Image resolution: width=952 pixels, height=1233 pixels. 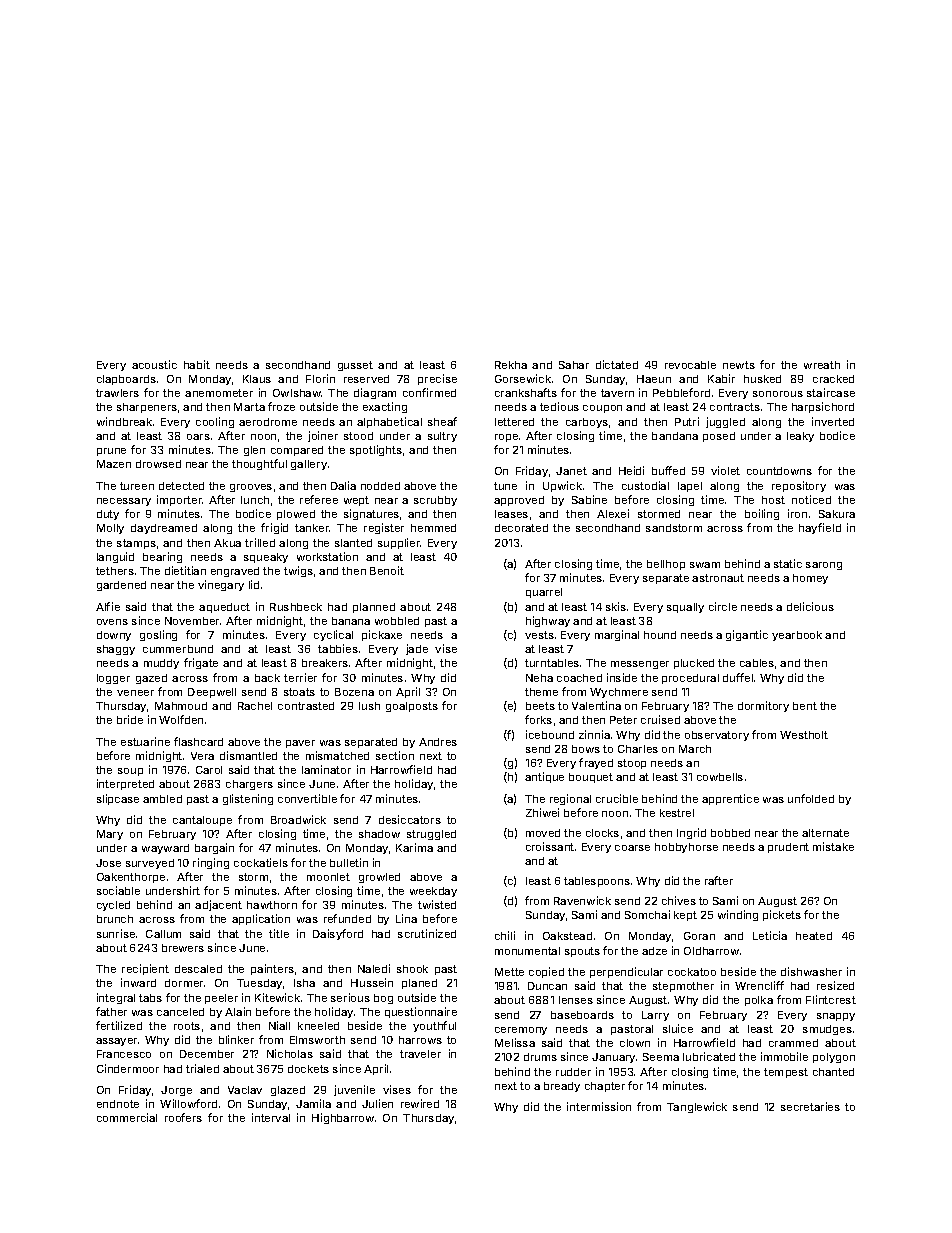 I want to click on chanted, so click(x=833, y=1072).
